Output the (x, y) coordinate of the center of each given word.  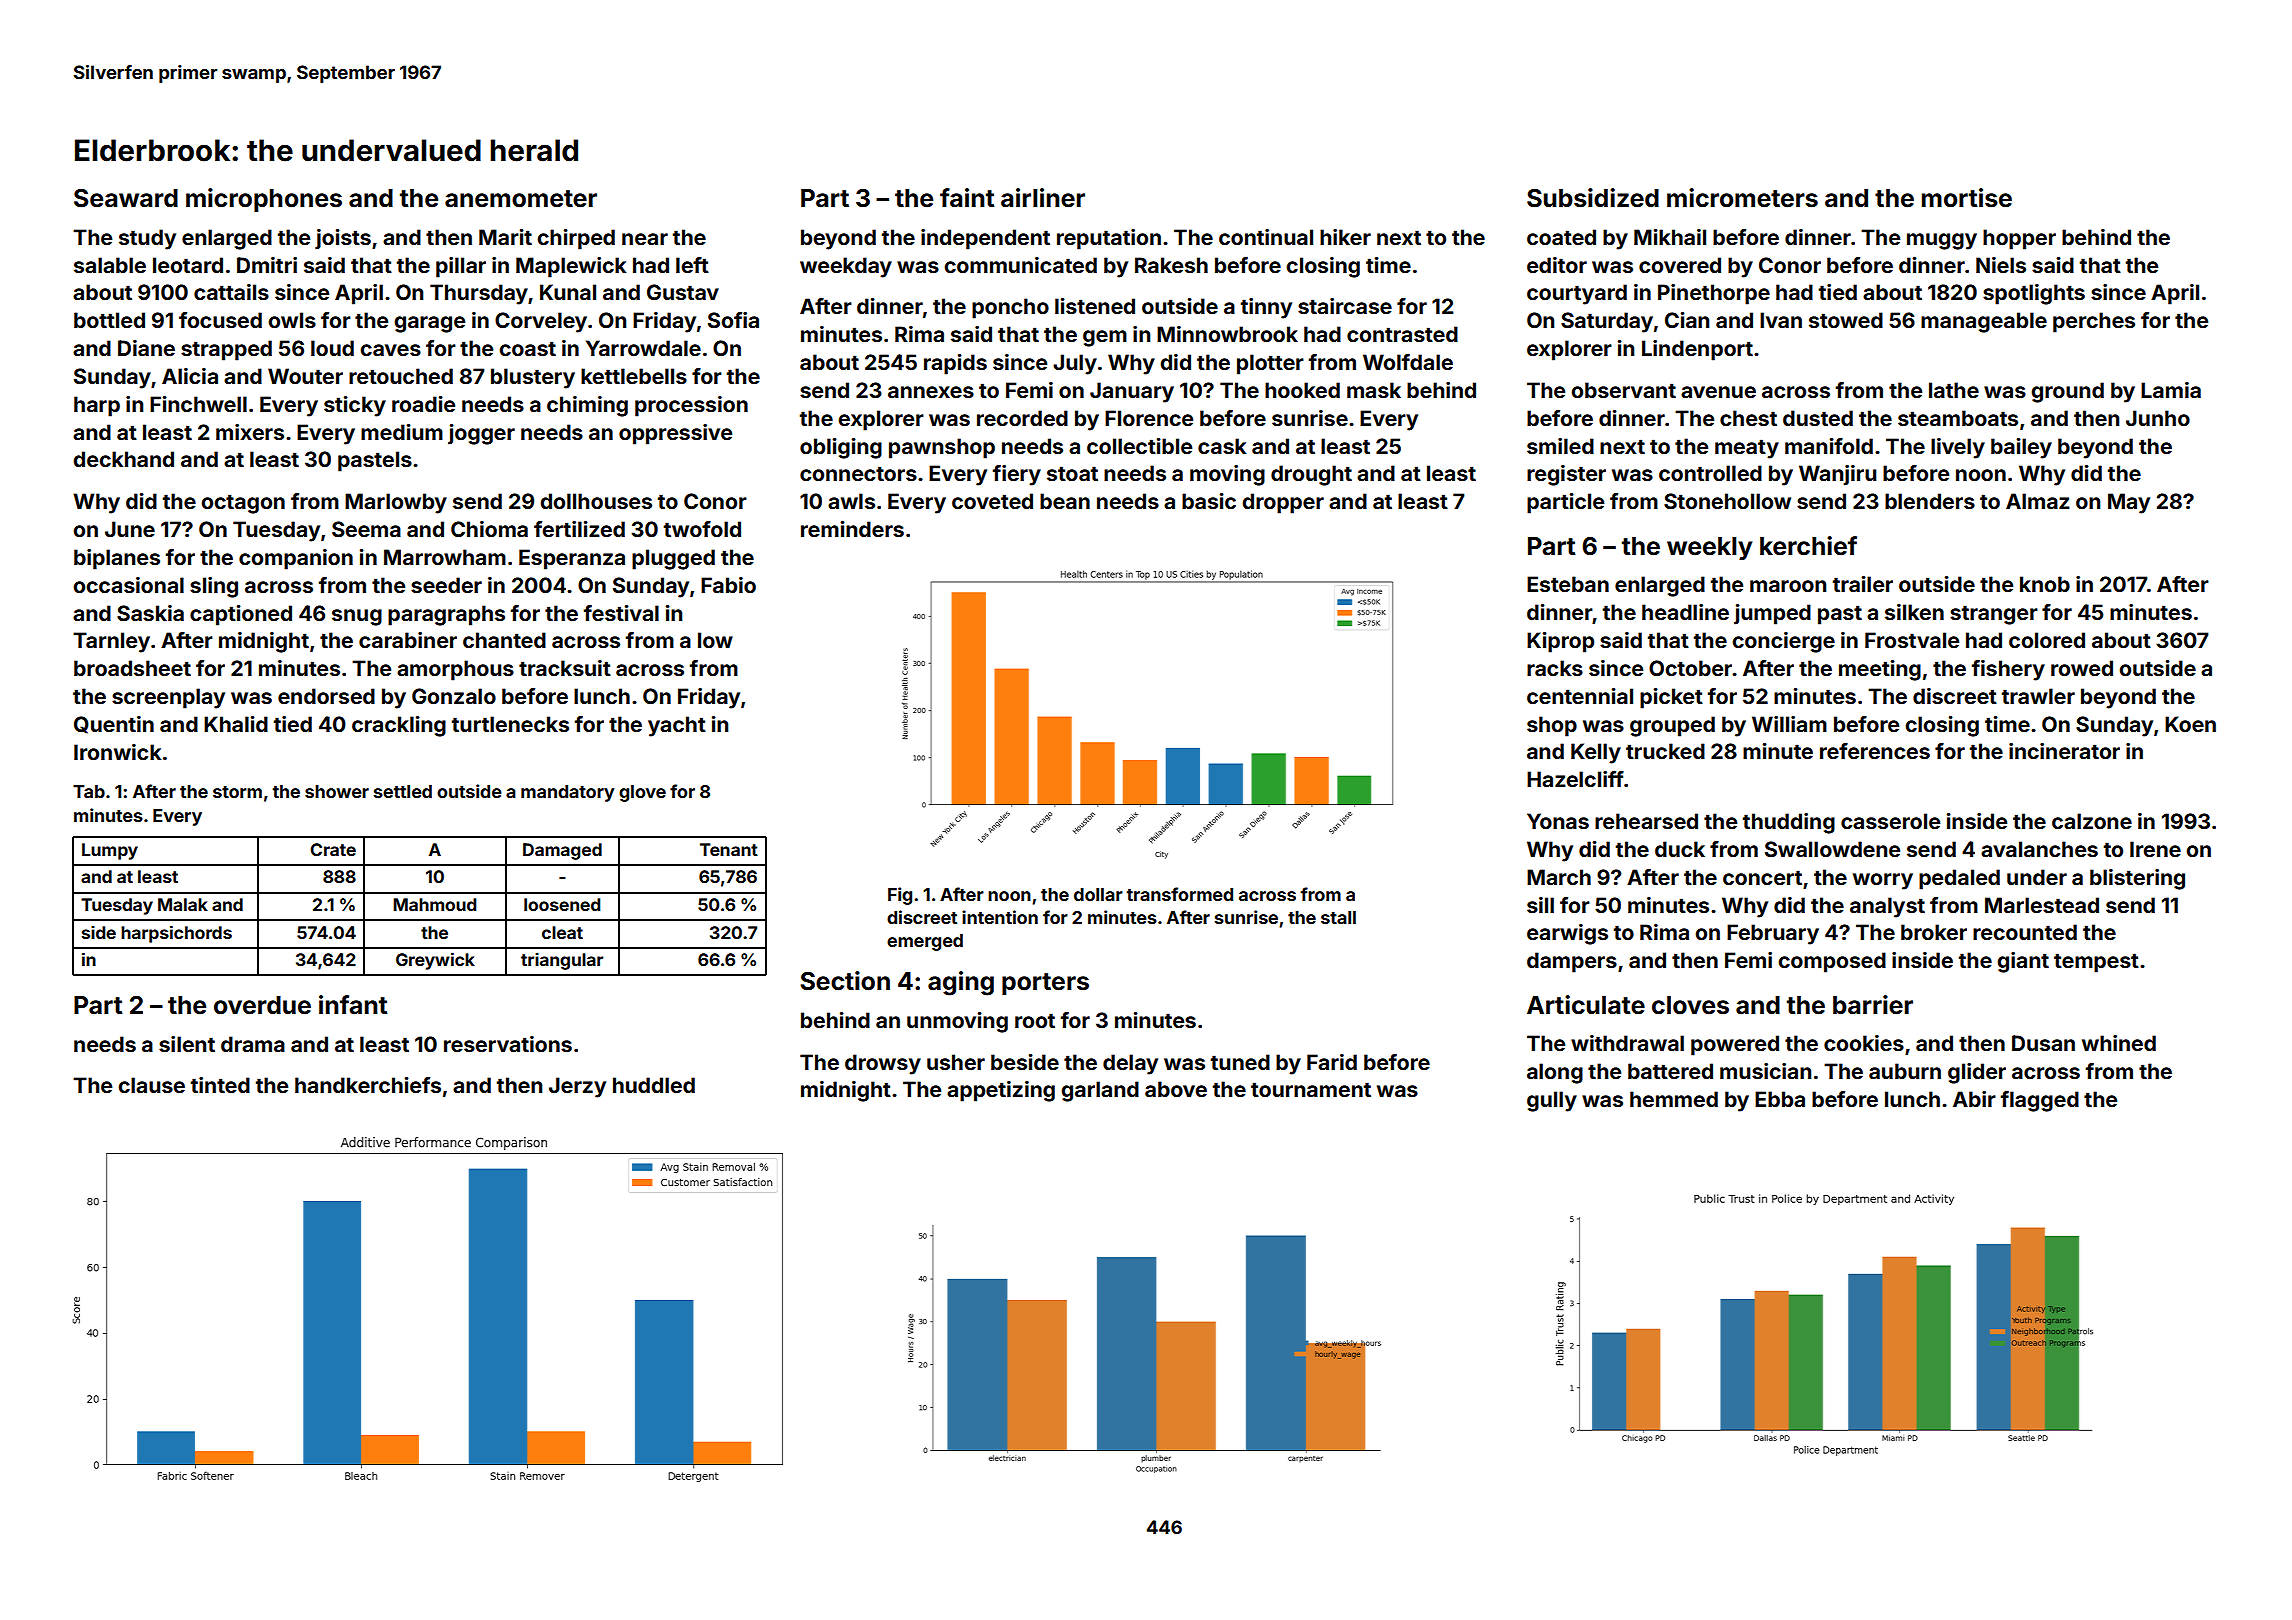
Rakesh (1171, 265)
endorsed (326, 696)
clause (152, 1085)
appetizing (1001, 1091)
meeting (1880, 670)
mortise (1967, 198)
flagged (2040, 1101)
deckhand (124, 459)
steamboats (1958, 418)
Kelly (1596, 753)
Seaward (126, 198)
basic (1209, 501)
